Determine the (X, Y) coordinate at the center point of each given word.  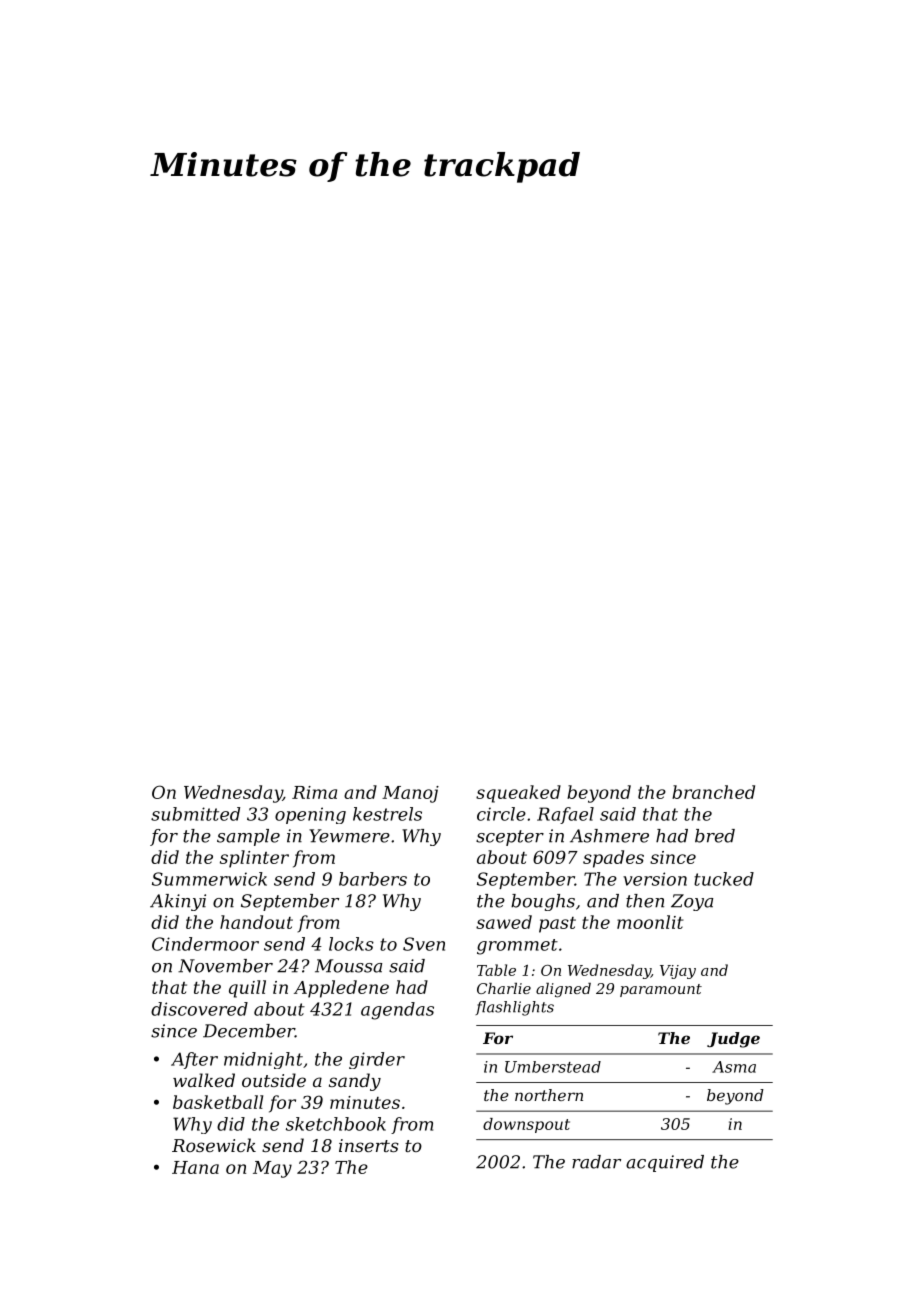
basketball (218, 1102)
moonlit (650, 922)
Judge (733, 1040)
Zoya (692, 902)
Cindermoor (205, 944)
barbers (373, 879)
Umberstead (553, 1067)
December (249, 1031)
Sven (424, 944)
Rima (314, 792)
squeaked (518, 794)
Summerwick (209, 879)
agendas (397, 1011)
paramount (661, 990)
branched (713, 792)
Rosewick (214, 1145)
